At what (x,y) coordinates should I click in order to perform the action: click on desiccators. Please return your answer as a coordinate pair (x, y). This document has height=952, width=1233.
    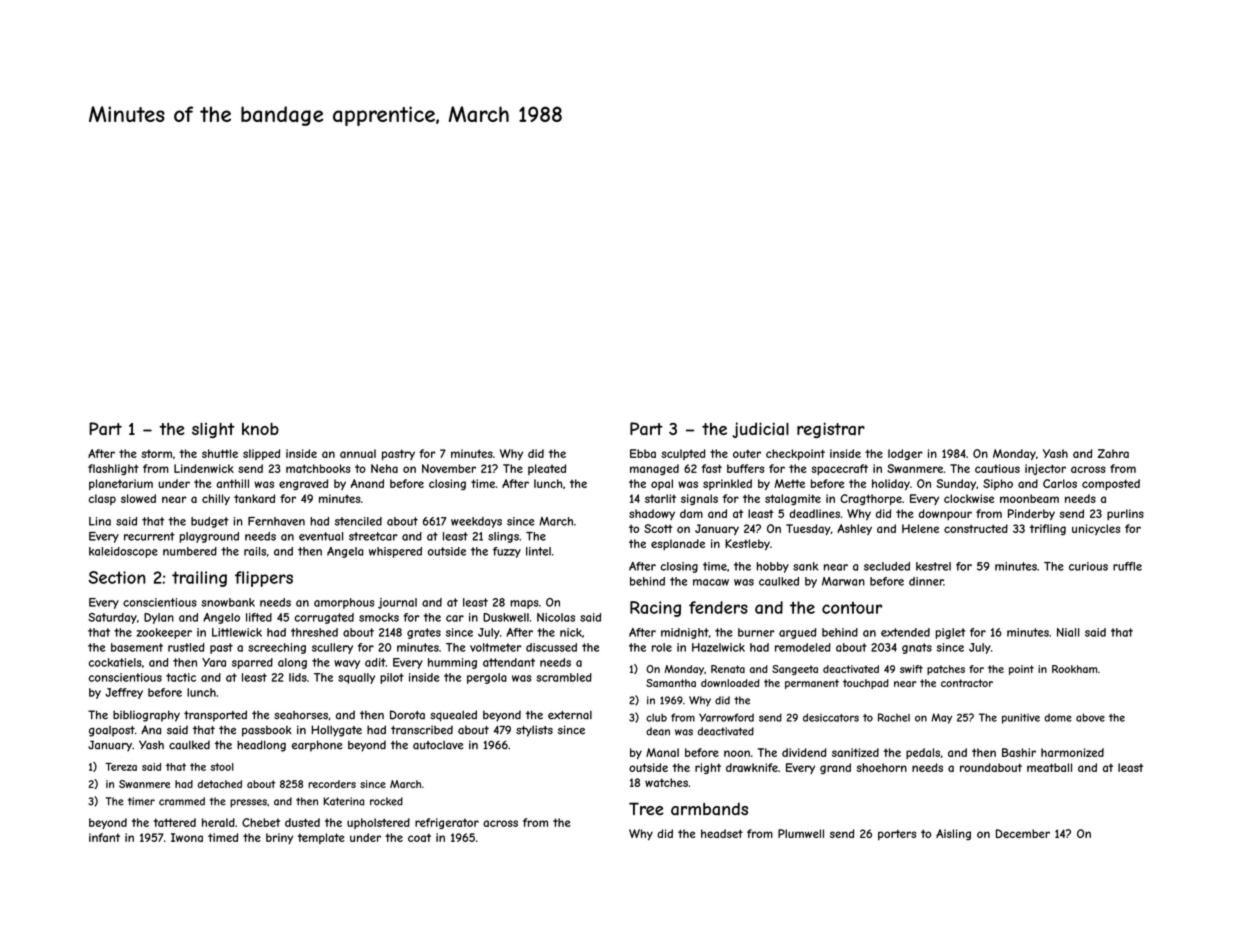
    Looking at the image, I should click on (831, 717).
